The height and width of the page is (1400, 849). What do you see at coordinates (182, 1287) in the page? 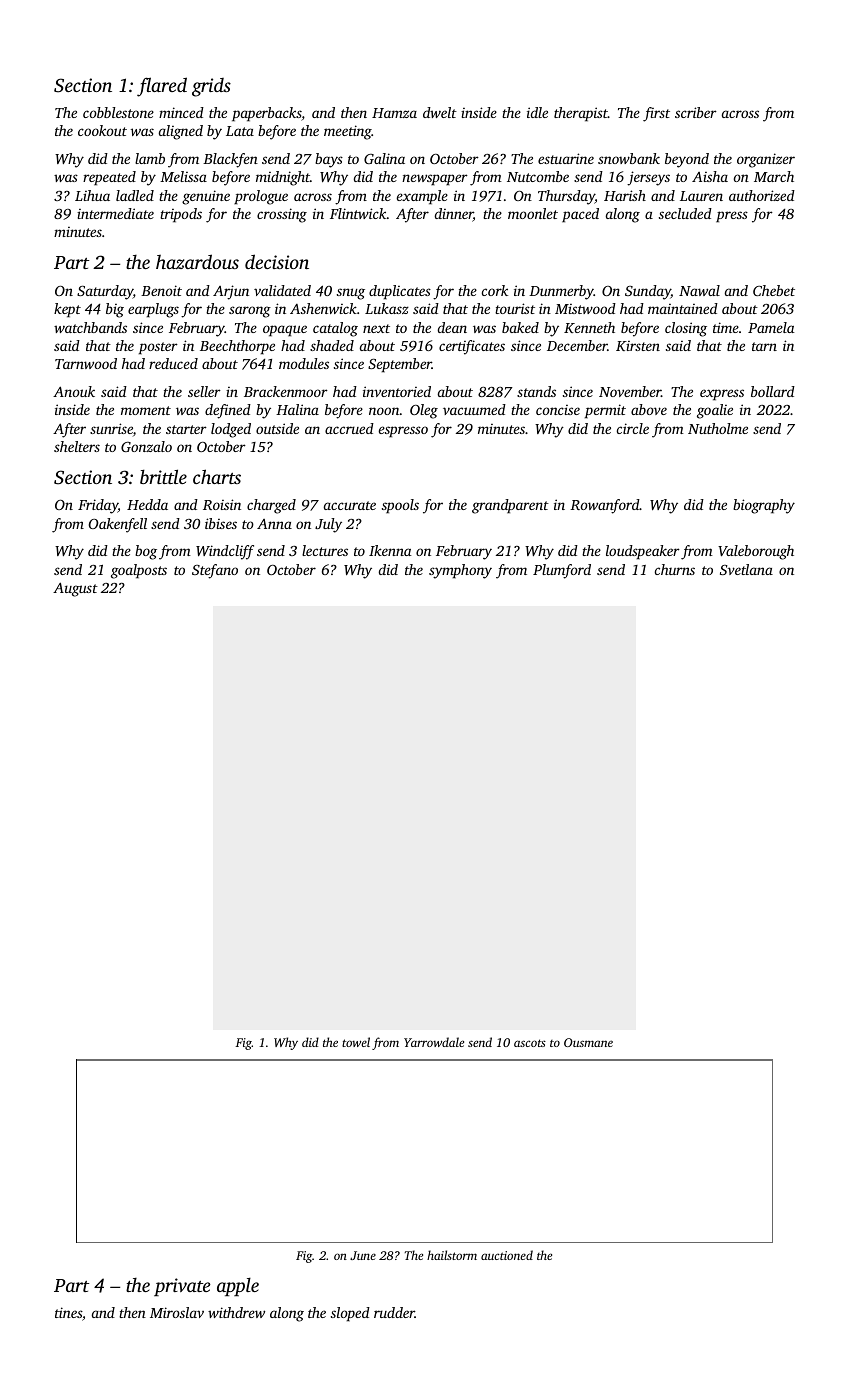
I see `private` at bounding box center [182, 1287].
